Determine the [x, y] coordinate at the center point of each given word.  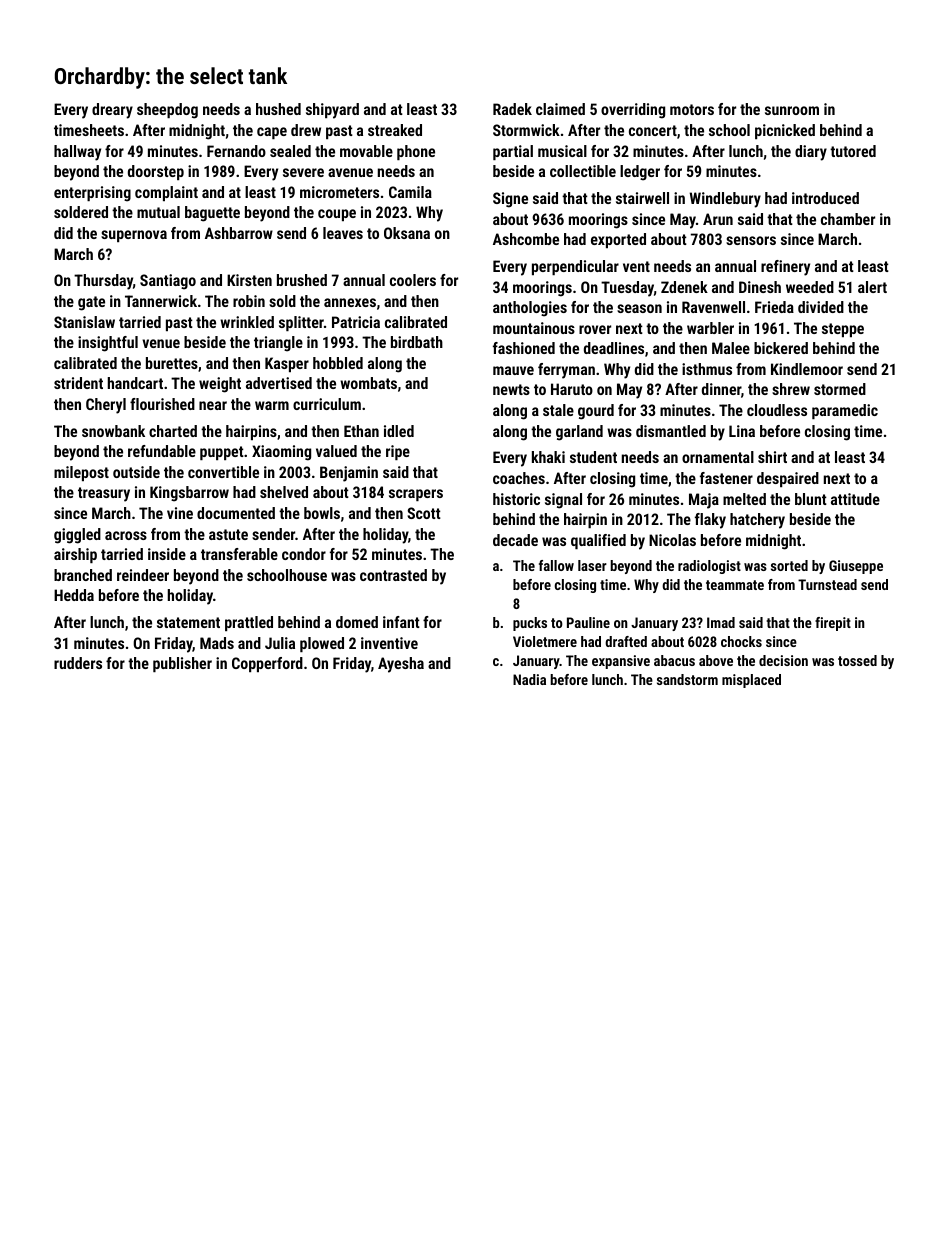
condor [304, 554]
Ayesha [401, 665]
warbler [710, 328]
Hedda [74, 595]
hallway [77, 153]
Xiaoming [281, 453]
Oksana [407, 233]
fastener [726, 478]
